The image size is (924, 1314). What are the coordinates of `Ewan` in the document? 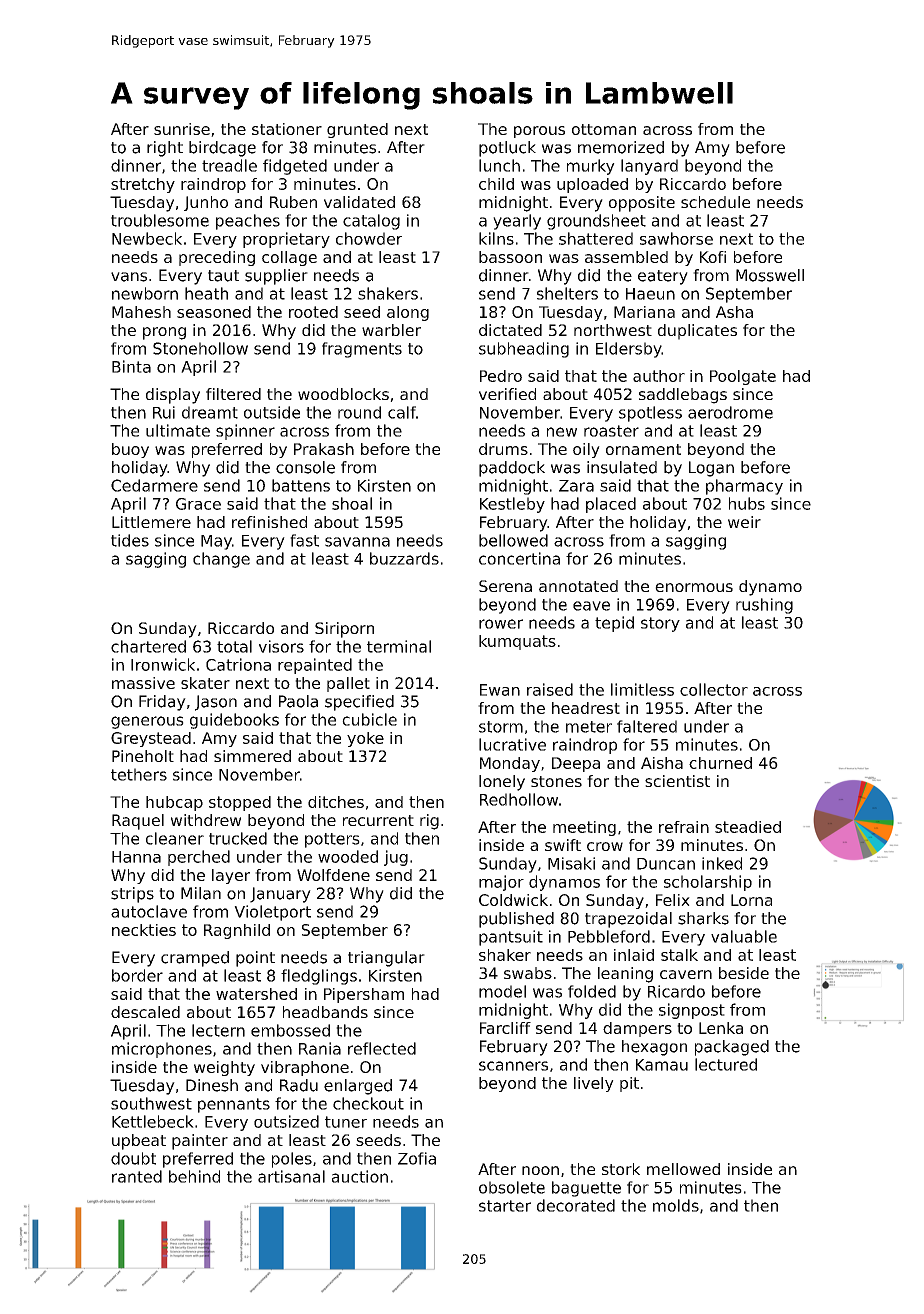 It's located at (500, 690).
